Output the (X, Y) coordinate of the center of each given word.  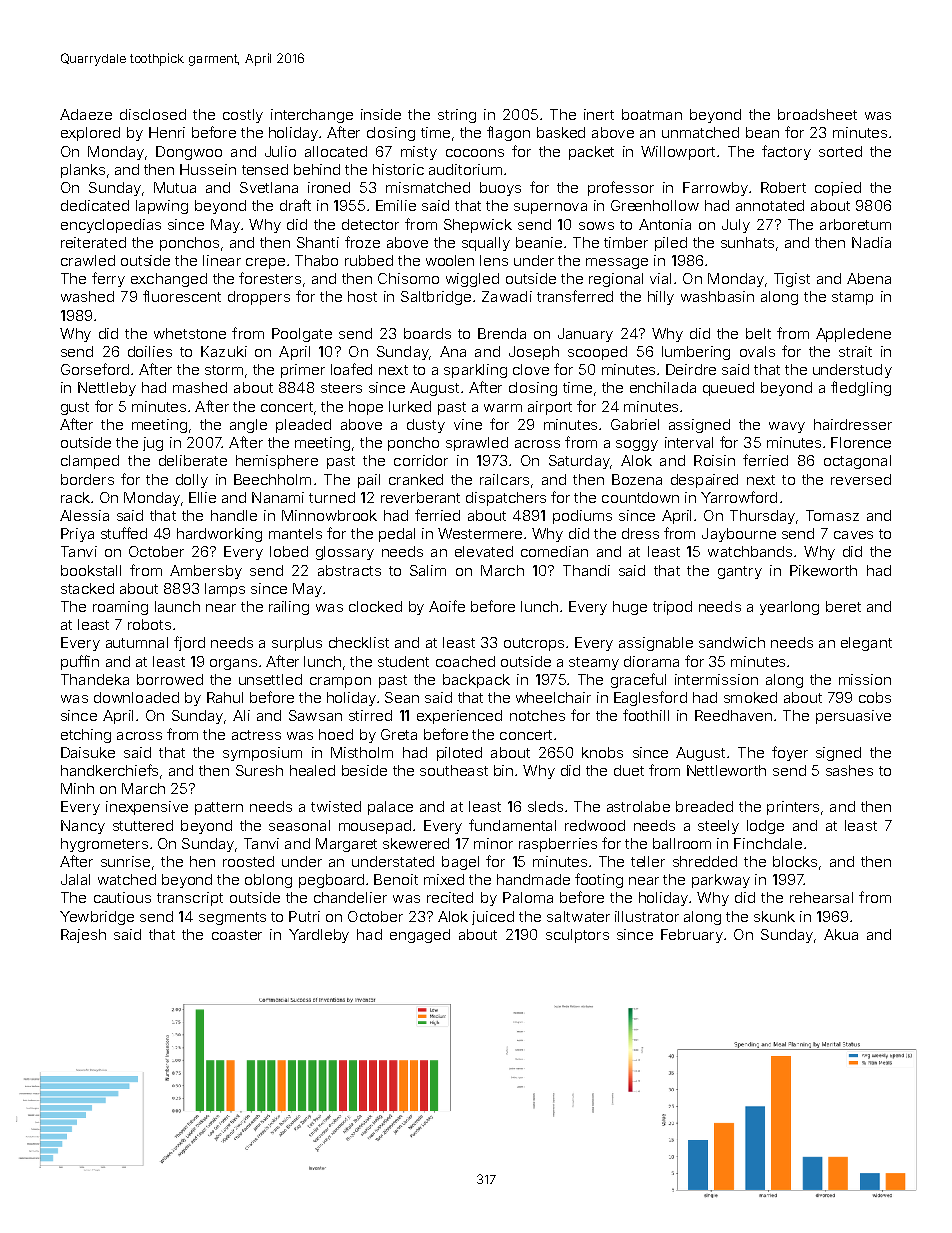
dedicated (95, 205)
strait (855, 351)
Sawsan (315, 715)
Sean (402, 697)
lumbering (696, 353)
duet (629, 770)
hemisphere (277, 462)
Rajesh (83, 936)
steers (341, 388)
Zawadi (507, 296)
